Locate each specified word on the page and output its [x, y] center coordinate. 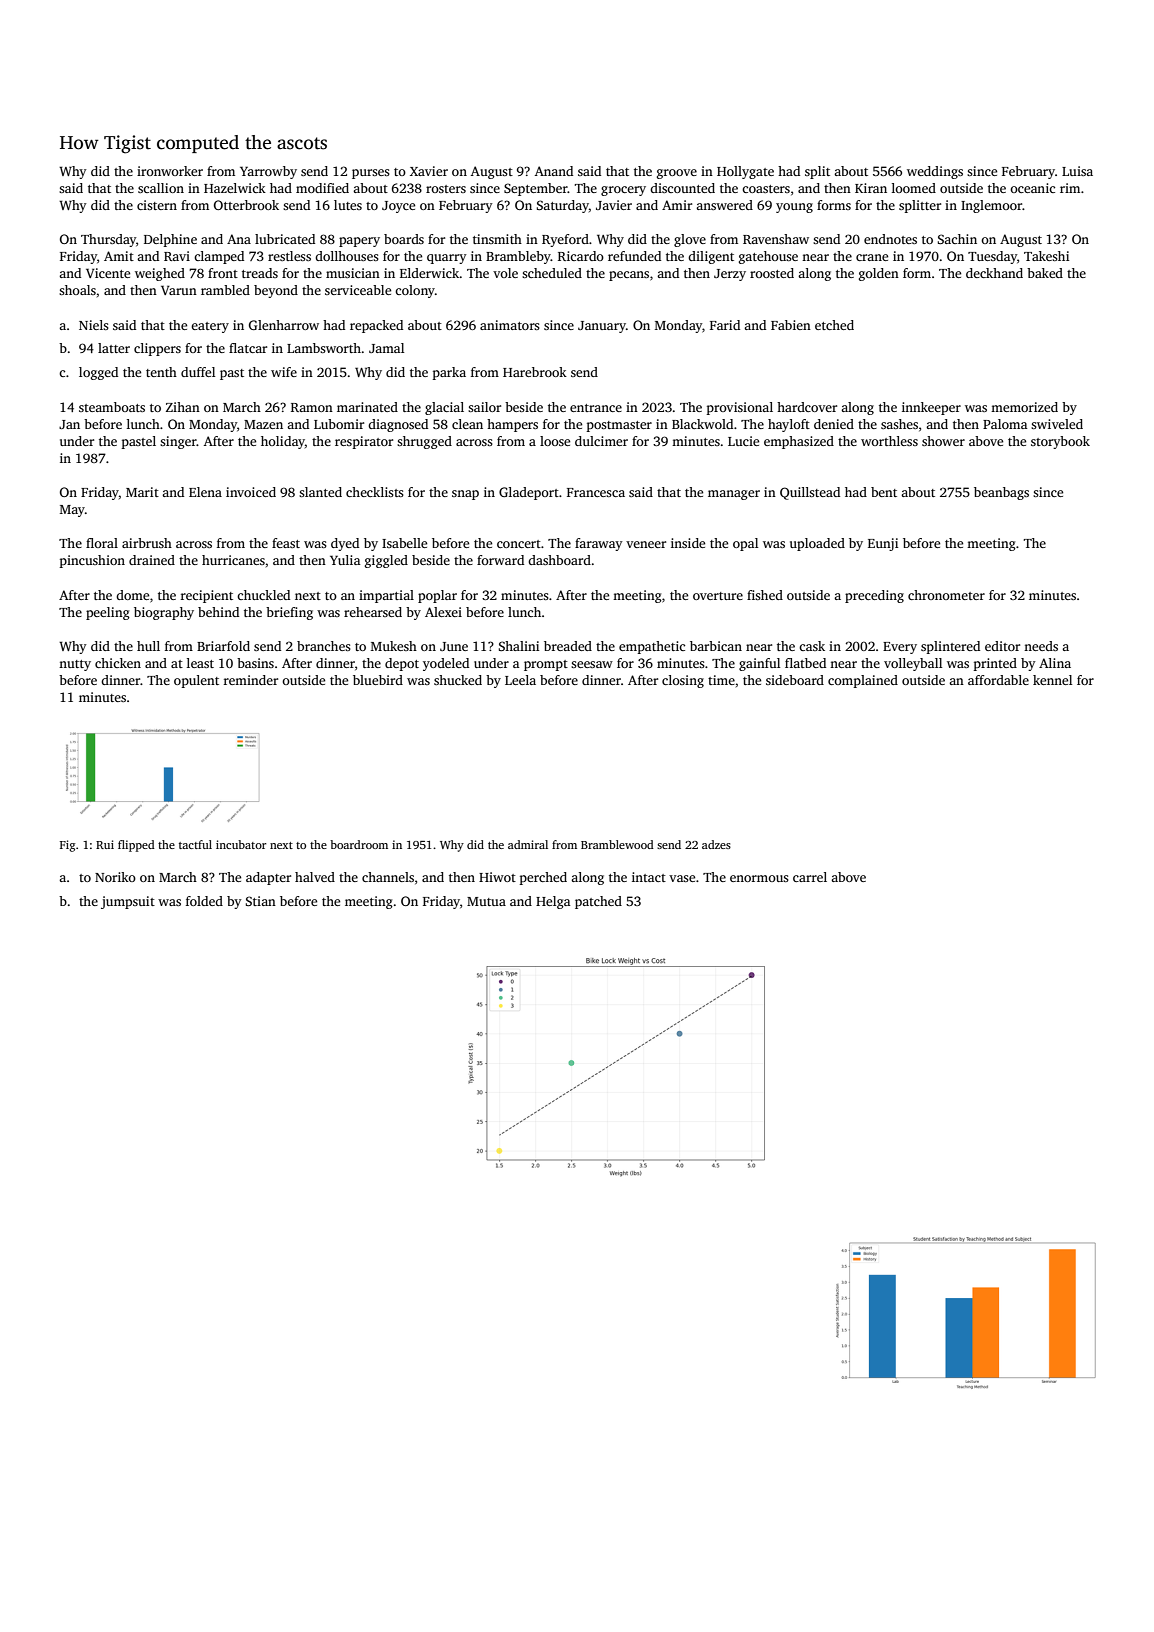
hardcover [807, 407]
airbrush [147, 543]
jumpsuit [128, 902]
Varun [179, 290]
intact [649, 877]
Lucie [743, 441]
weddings [935, 172]
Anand [554, 171]
